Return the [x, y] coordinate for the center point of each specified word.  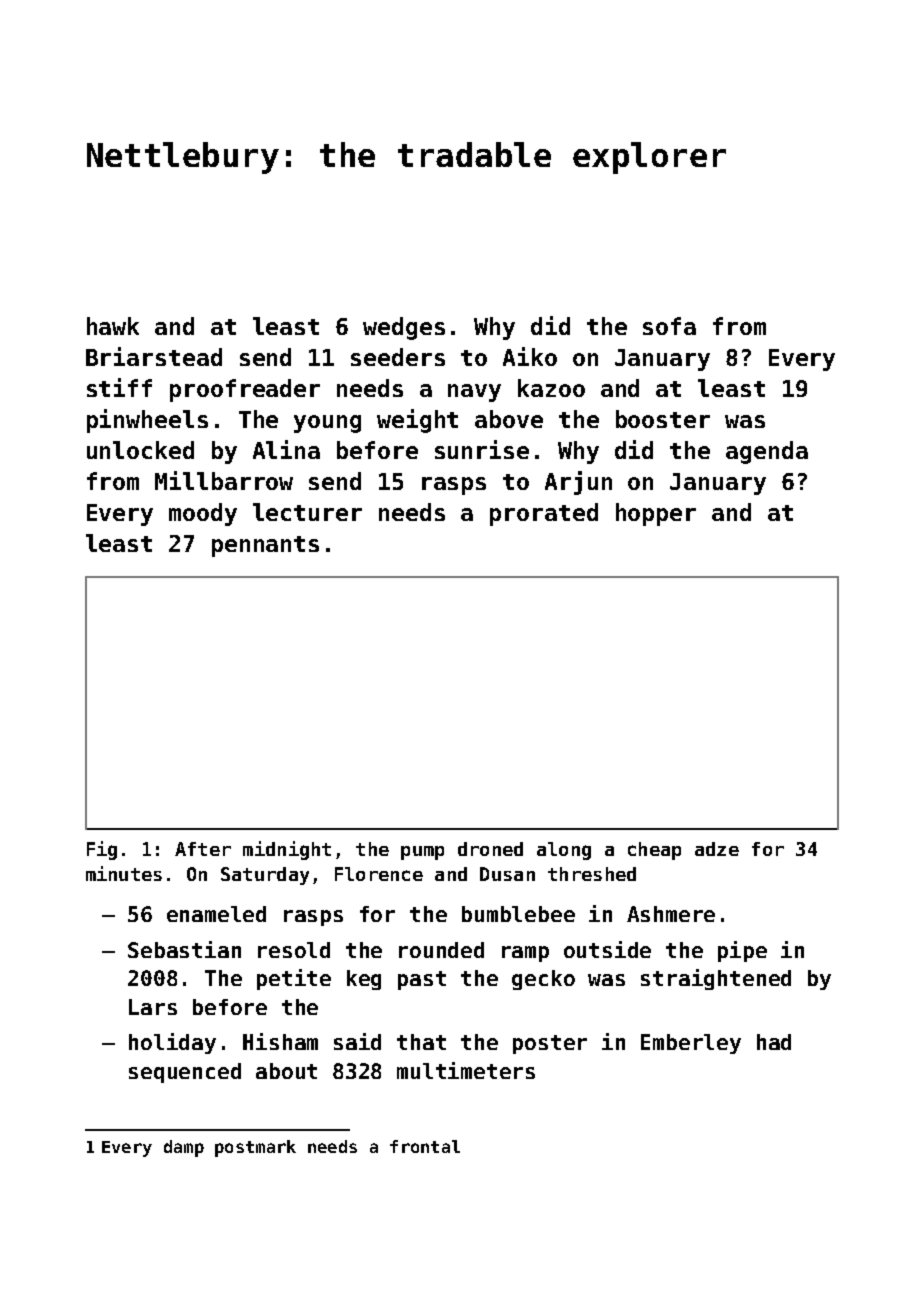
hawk [113, 326]
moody [203, 514]
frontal [425, 1146]
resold [294, 950]
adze [717, 849]
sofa [669, 326]
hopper [656, 514]
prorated [544, 514]
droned [490, 849]
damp [184, 1148]
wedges [404, 328]
